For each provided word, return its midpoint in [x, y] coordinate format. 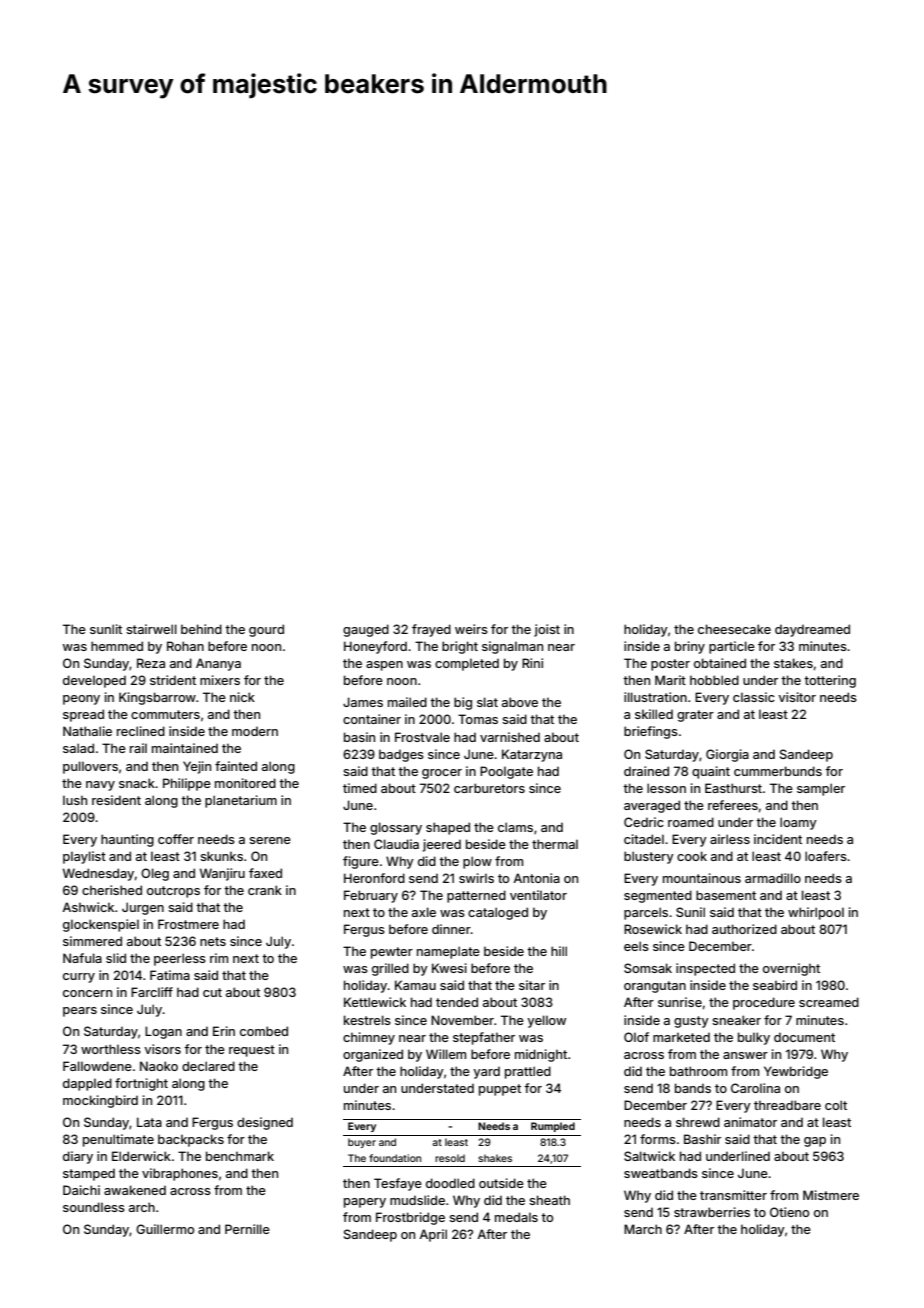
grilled [390, 969]
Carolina [755, 1088]
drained [646, 771]
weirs [471, 629]
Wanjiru [222, 874]
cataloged [498, 913]
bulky [754, 1038]
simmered [92, 941]
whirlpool [816, 913]
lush [75, 800]
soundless [94, 1207]
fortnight [141, 1084]
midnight [541, 1055]
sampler [821, 789]
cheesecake [734, 629]
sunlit [106, 629]
